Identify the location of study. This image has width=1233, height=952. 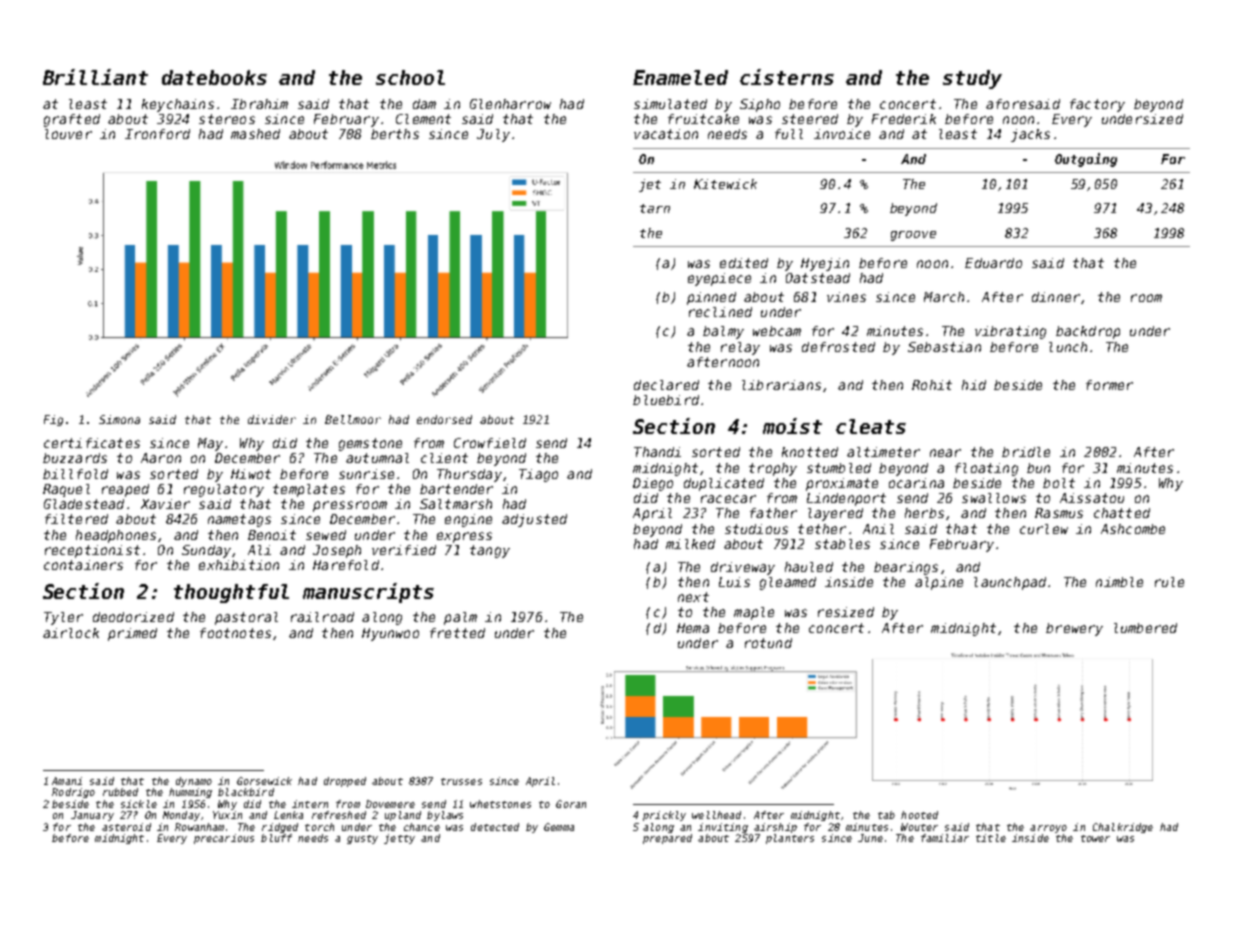
(972, 79).
